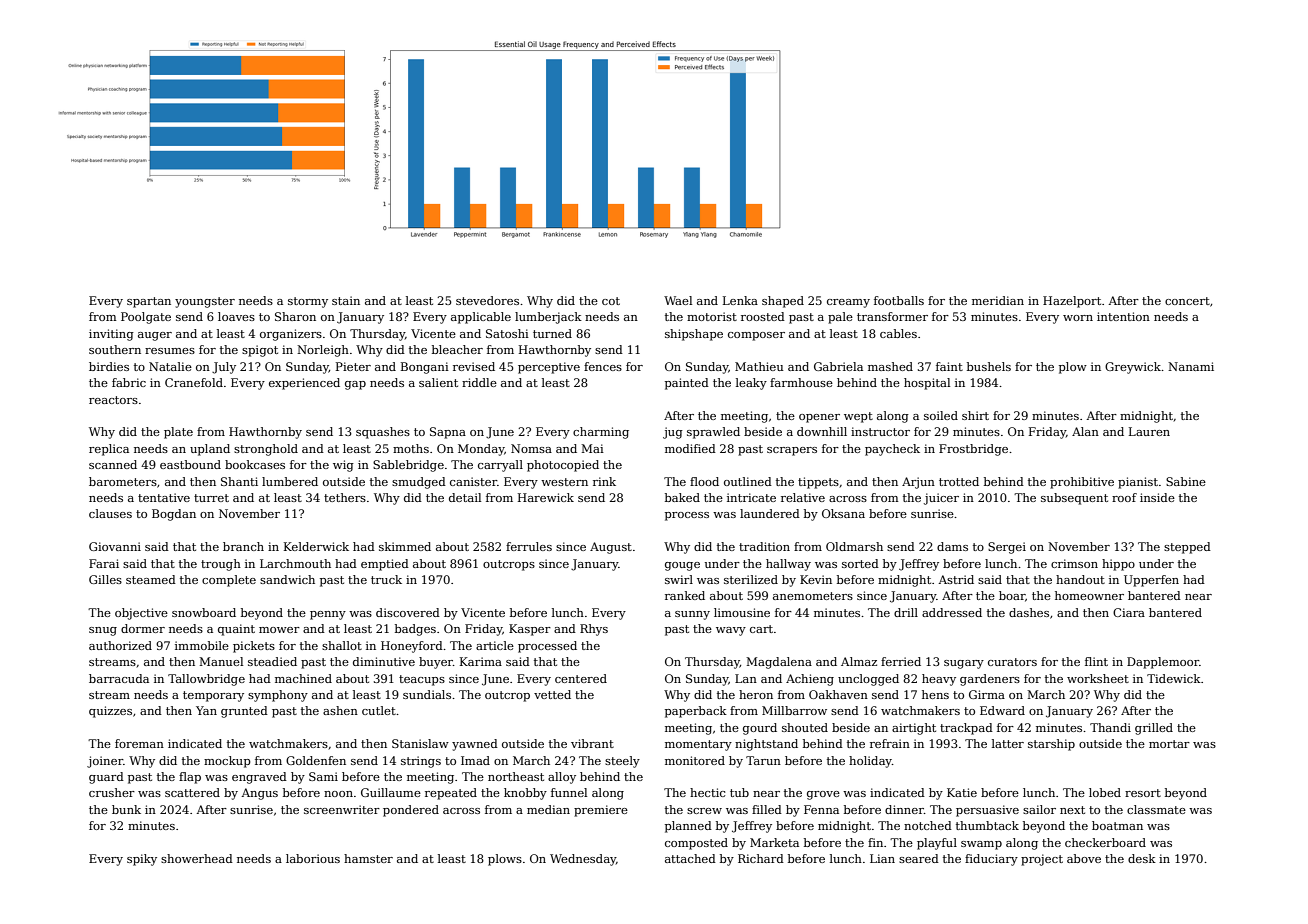 The width and height of the document is (1308, 924). What do you see at coordinates (1187, 301) in the document?
I see `concert` at bounding box center [1187, 301].
